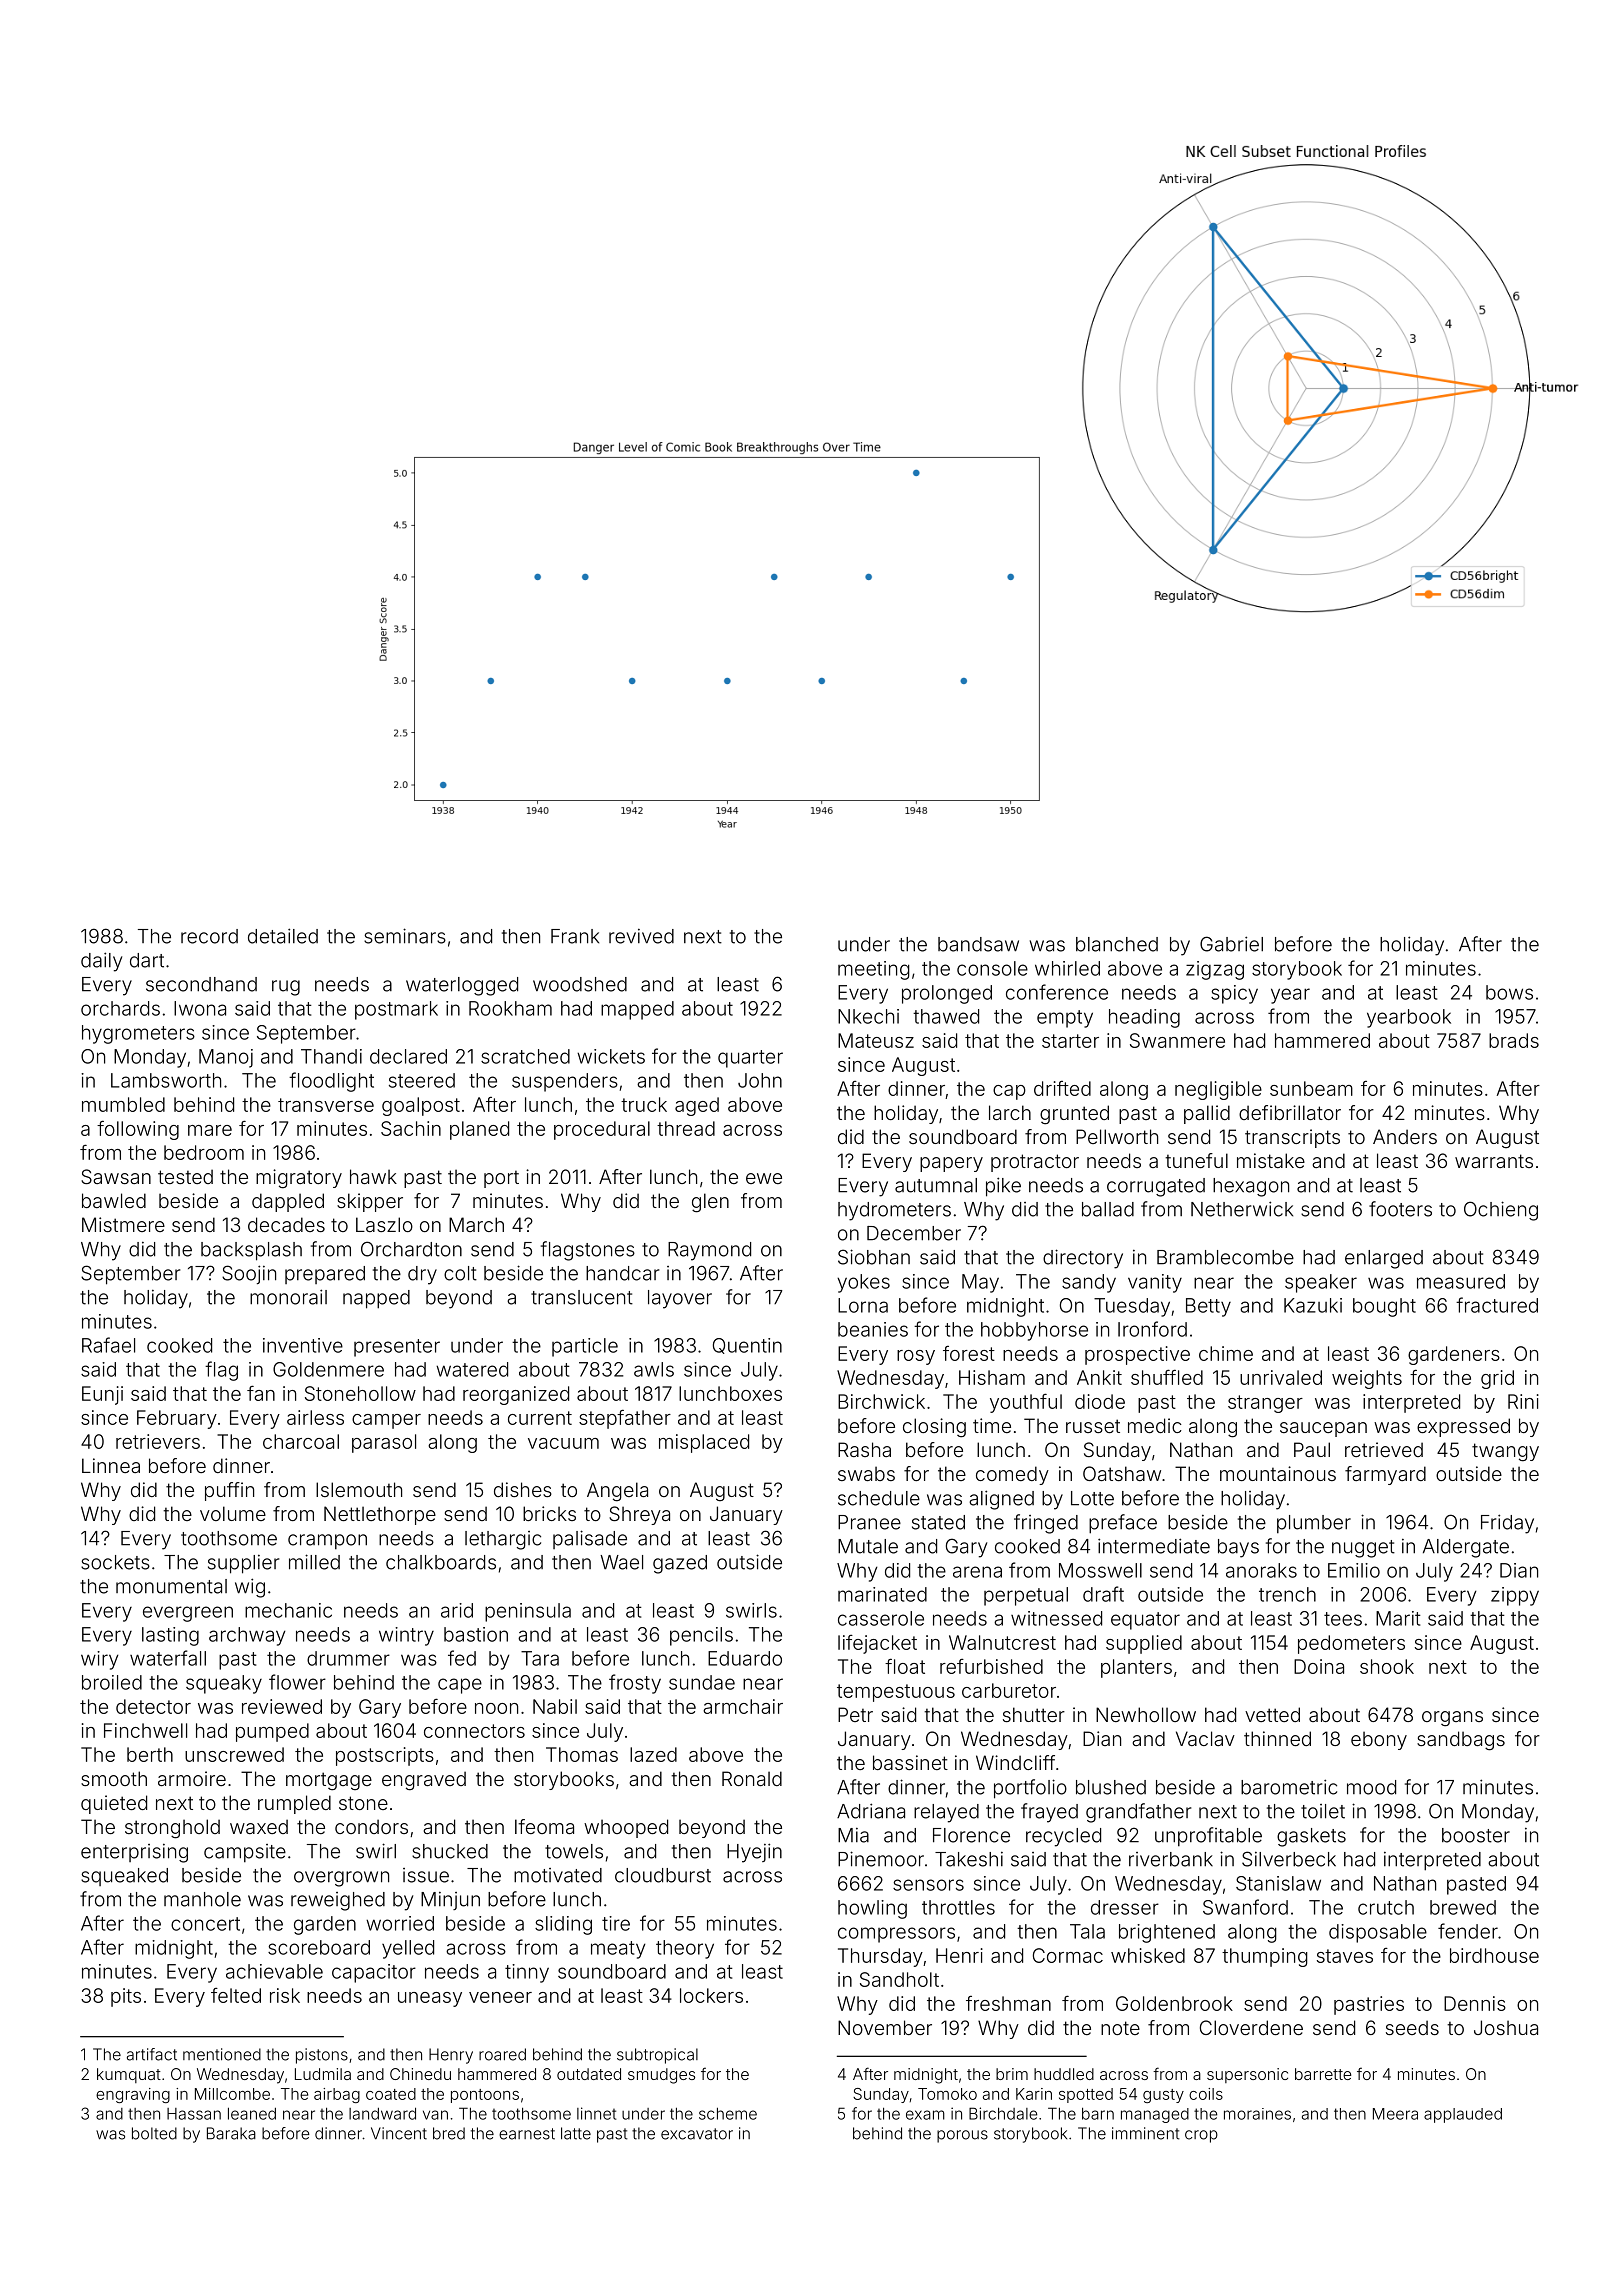 Image resolution: width=1620 pixels, height=2292 pixels. What do you see at coordinates (405, 936) in the document?
I see `seminars` at bounding box center [405, 936].
